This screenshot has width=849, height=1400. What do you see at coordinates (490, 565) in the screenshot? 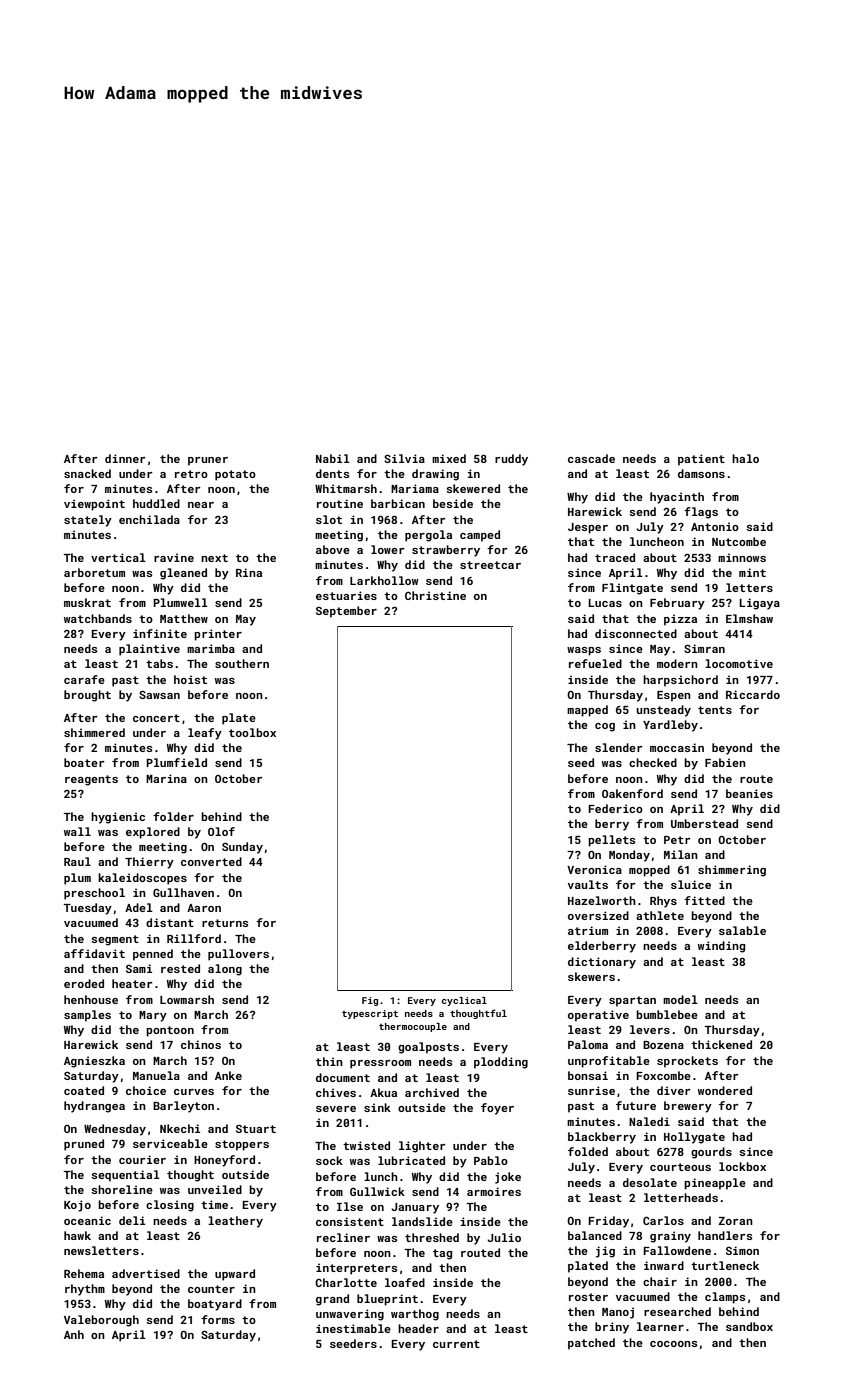
I see `streetcar` at bounding box center [490, 565].
